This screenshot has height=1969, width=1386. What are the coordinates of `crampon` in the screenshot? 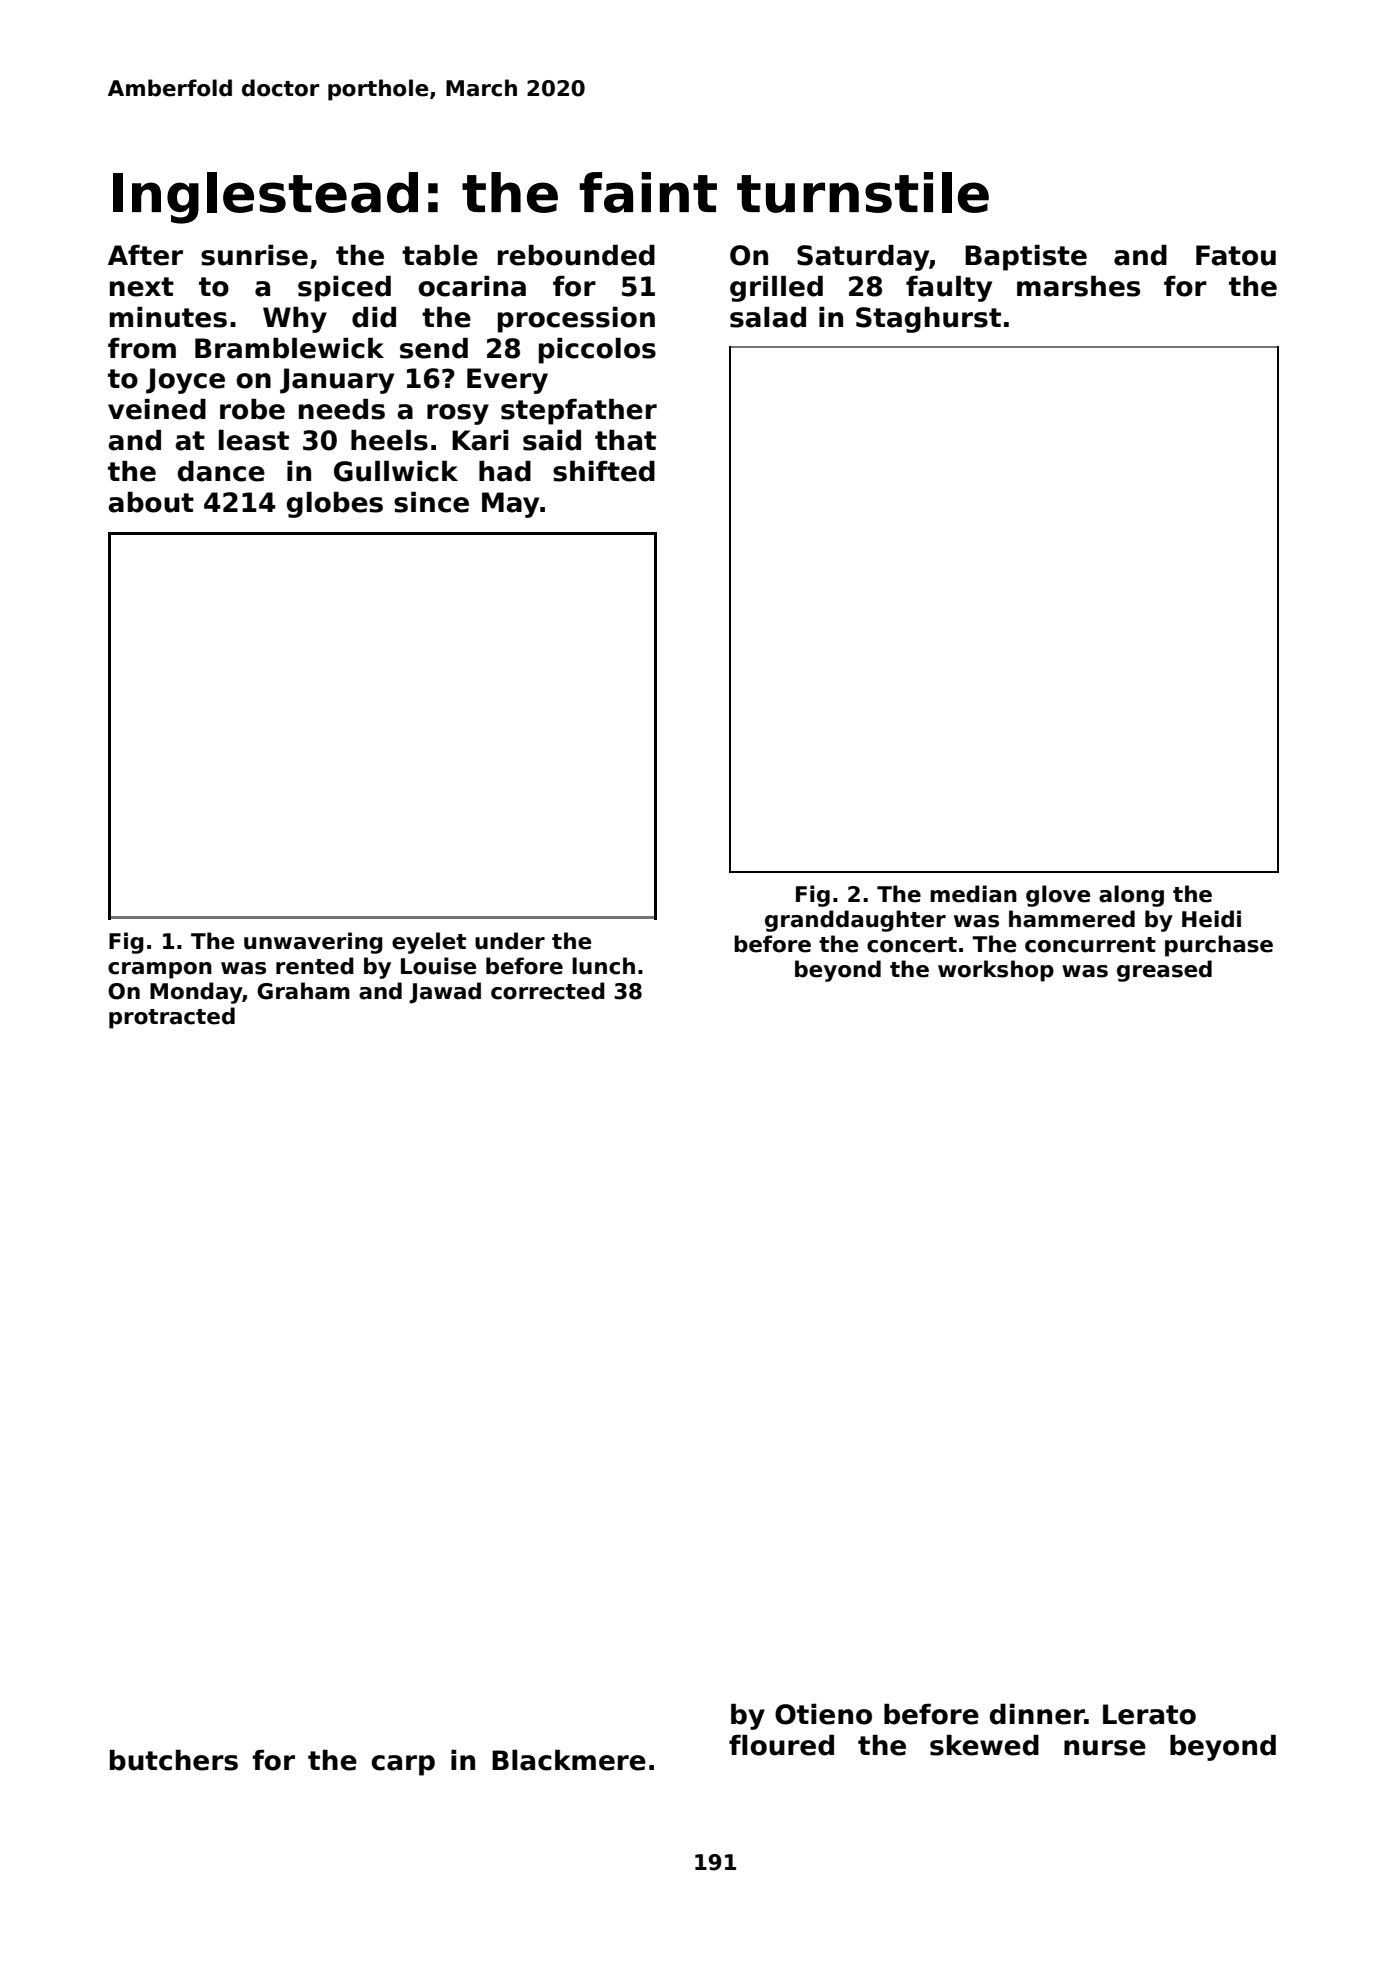 It's located at (160, 970).
